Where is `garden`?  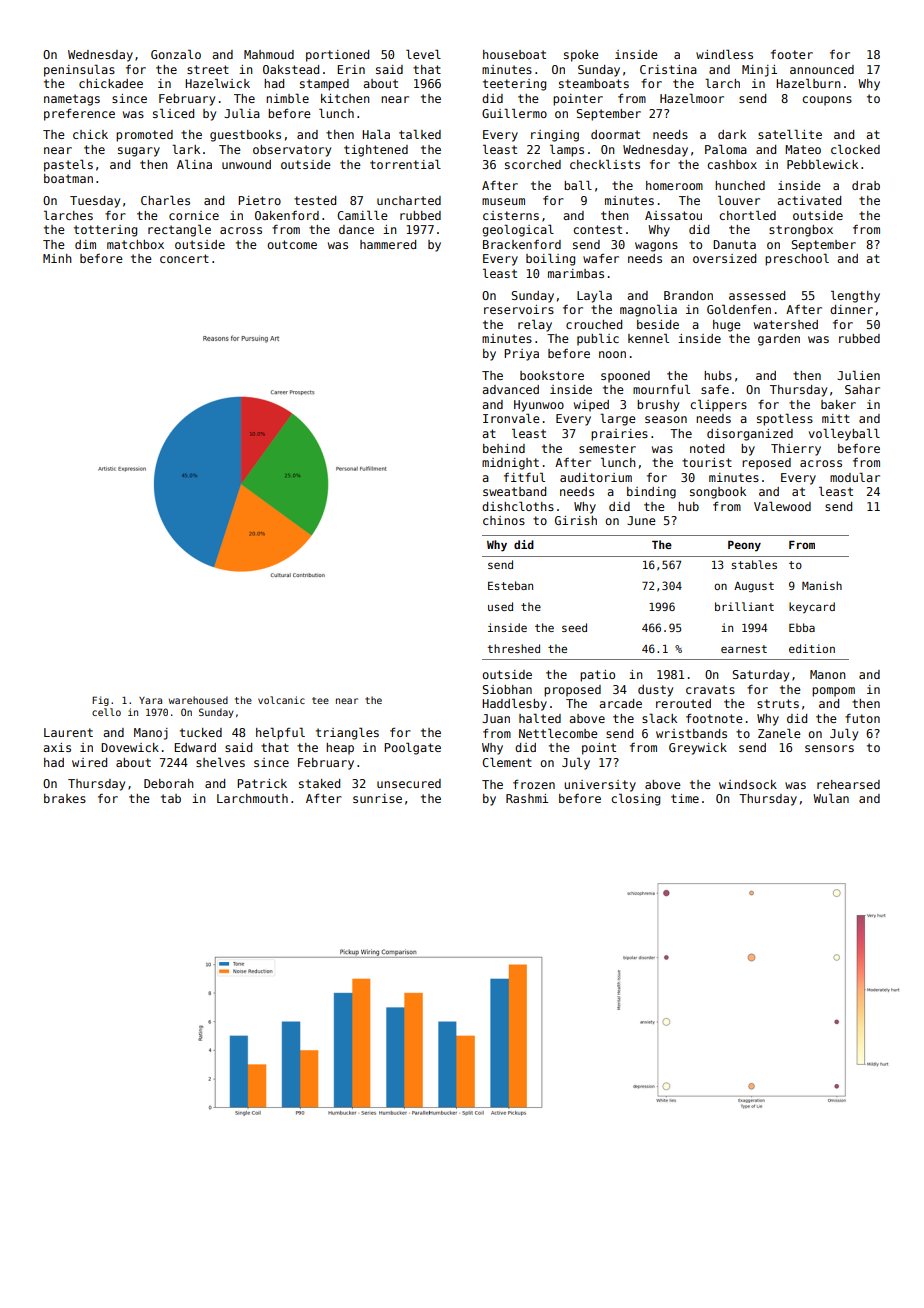
garden is located at coordinates (779, 340).
